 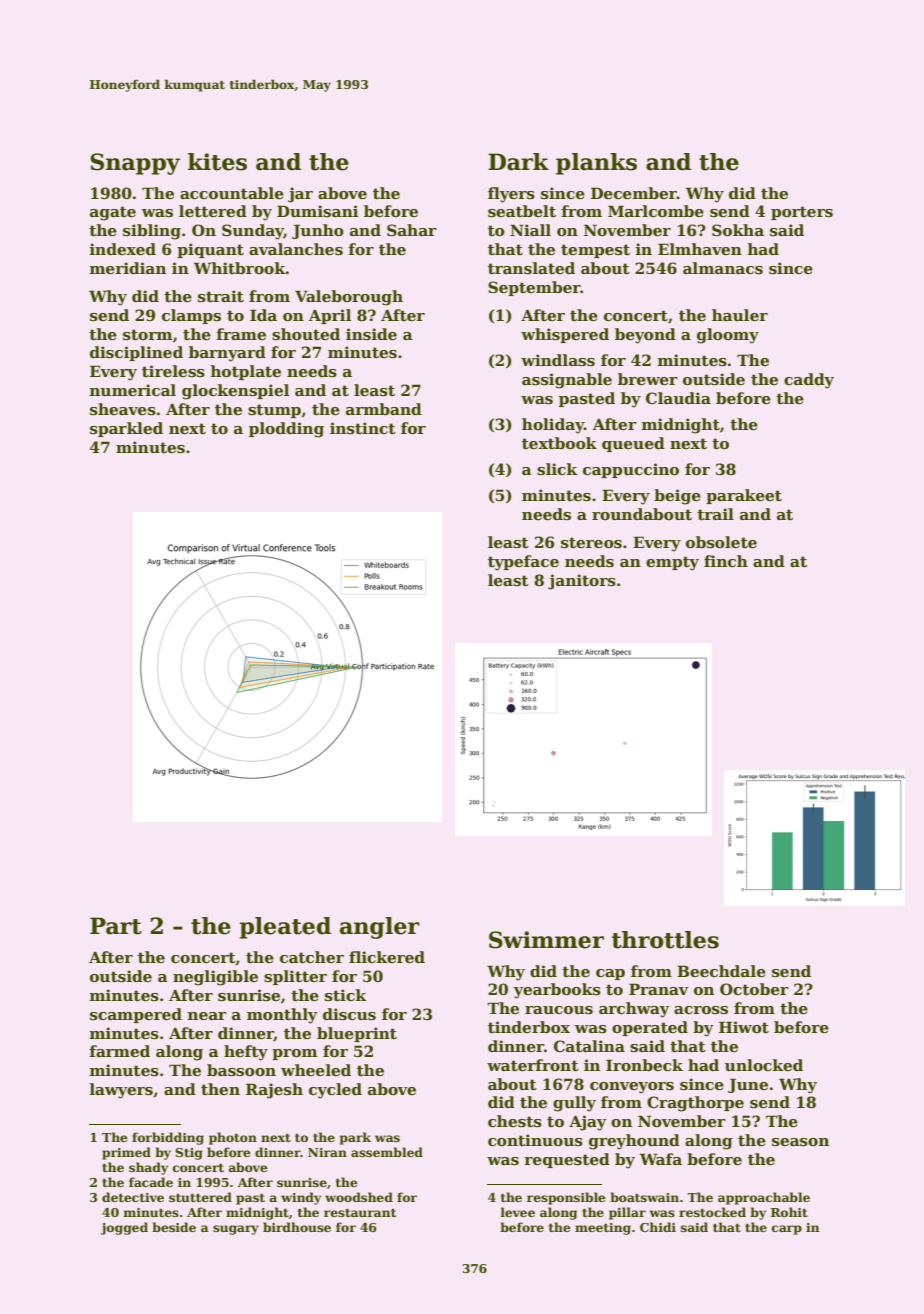 What do you see at coordinates (518, 162) in the page?
I see `Dark` at bounding box center [518, 162].
